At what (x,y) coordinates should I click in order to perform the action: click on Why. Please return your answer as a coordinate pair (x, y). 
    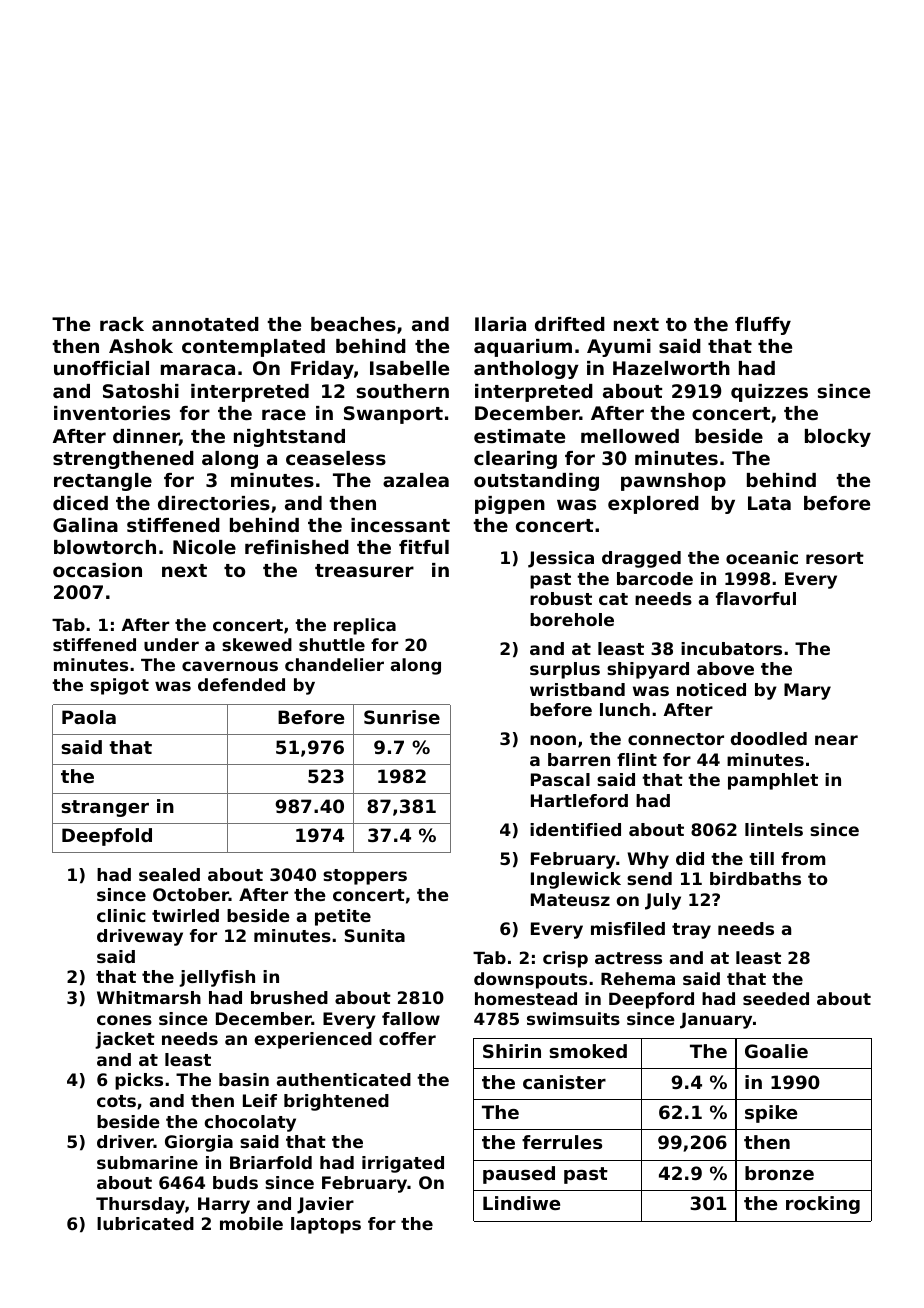
    Looking at the image, I should click on (648, 860).
